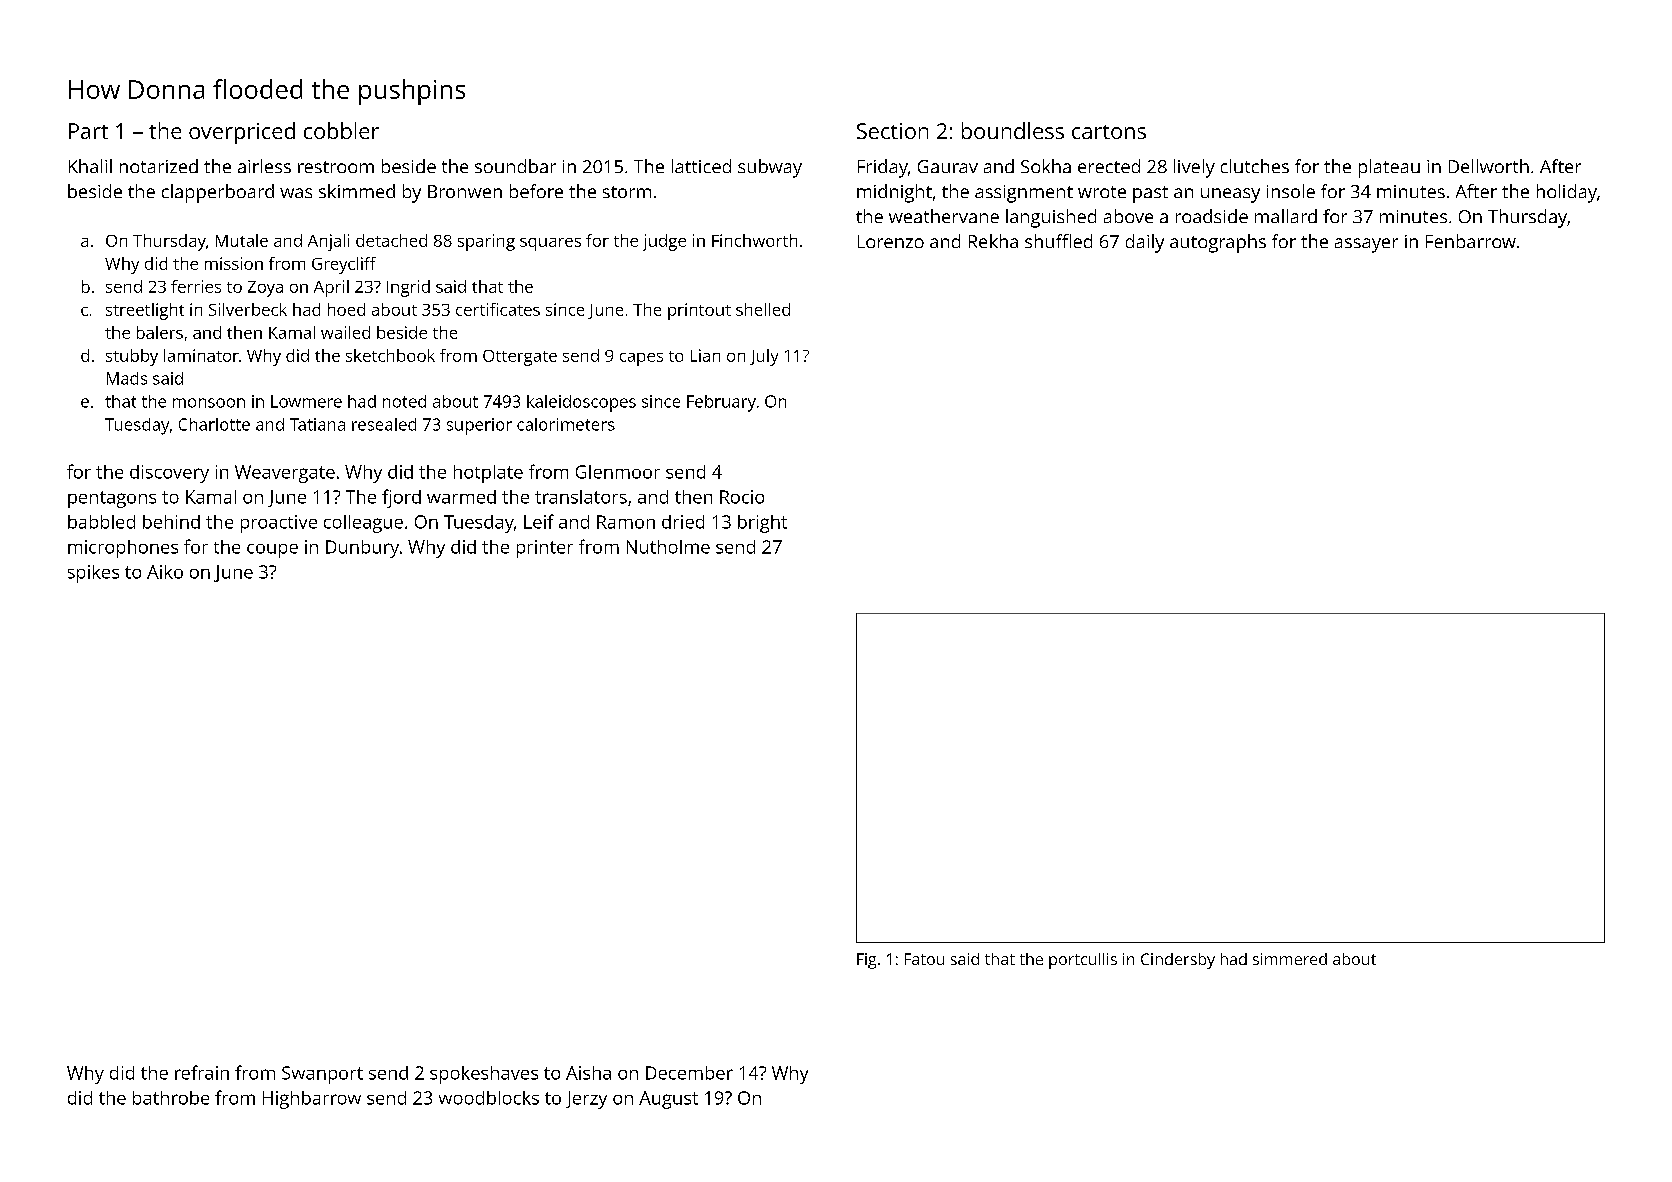 Image resolution: width=1672 pixels, height=1182 pixels. I want to click on Aiko, so click(165, 572).
